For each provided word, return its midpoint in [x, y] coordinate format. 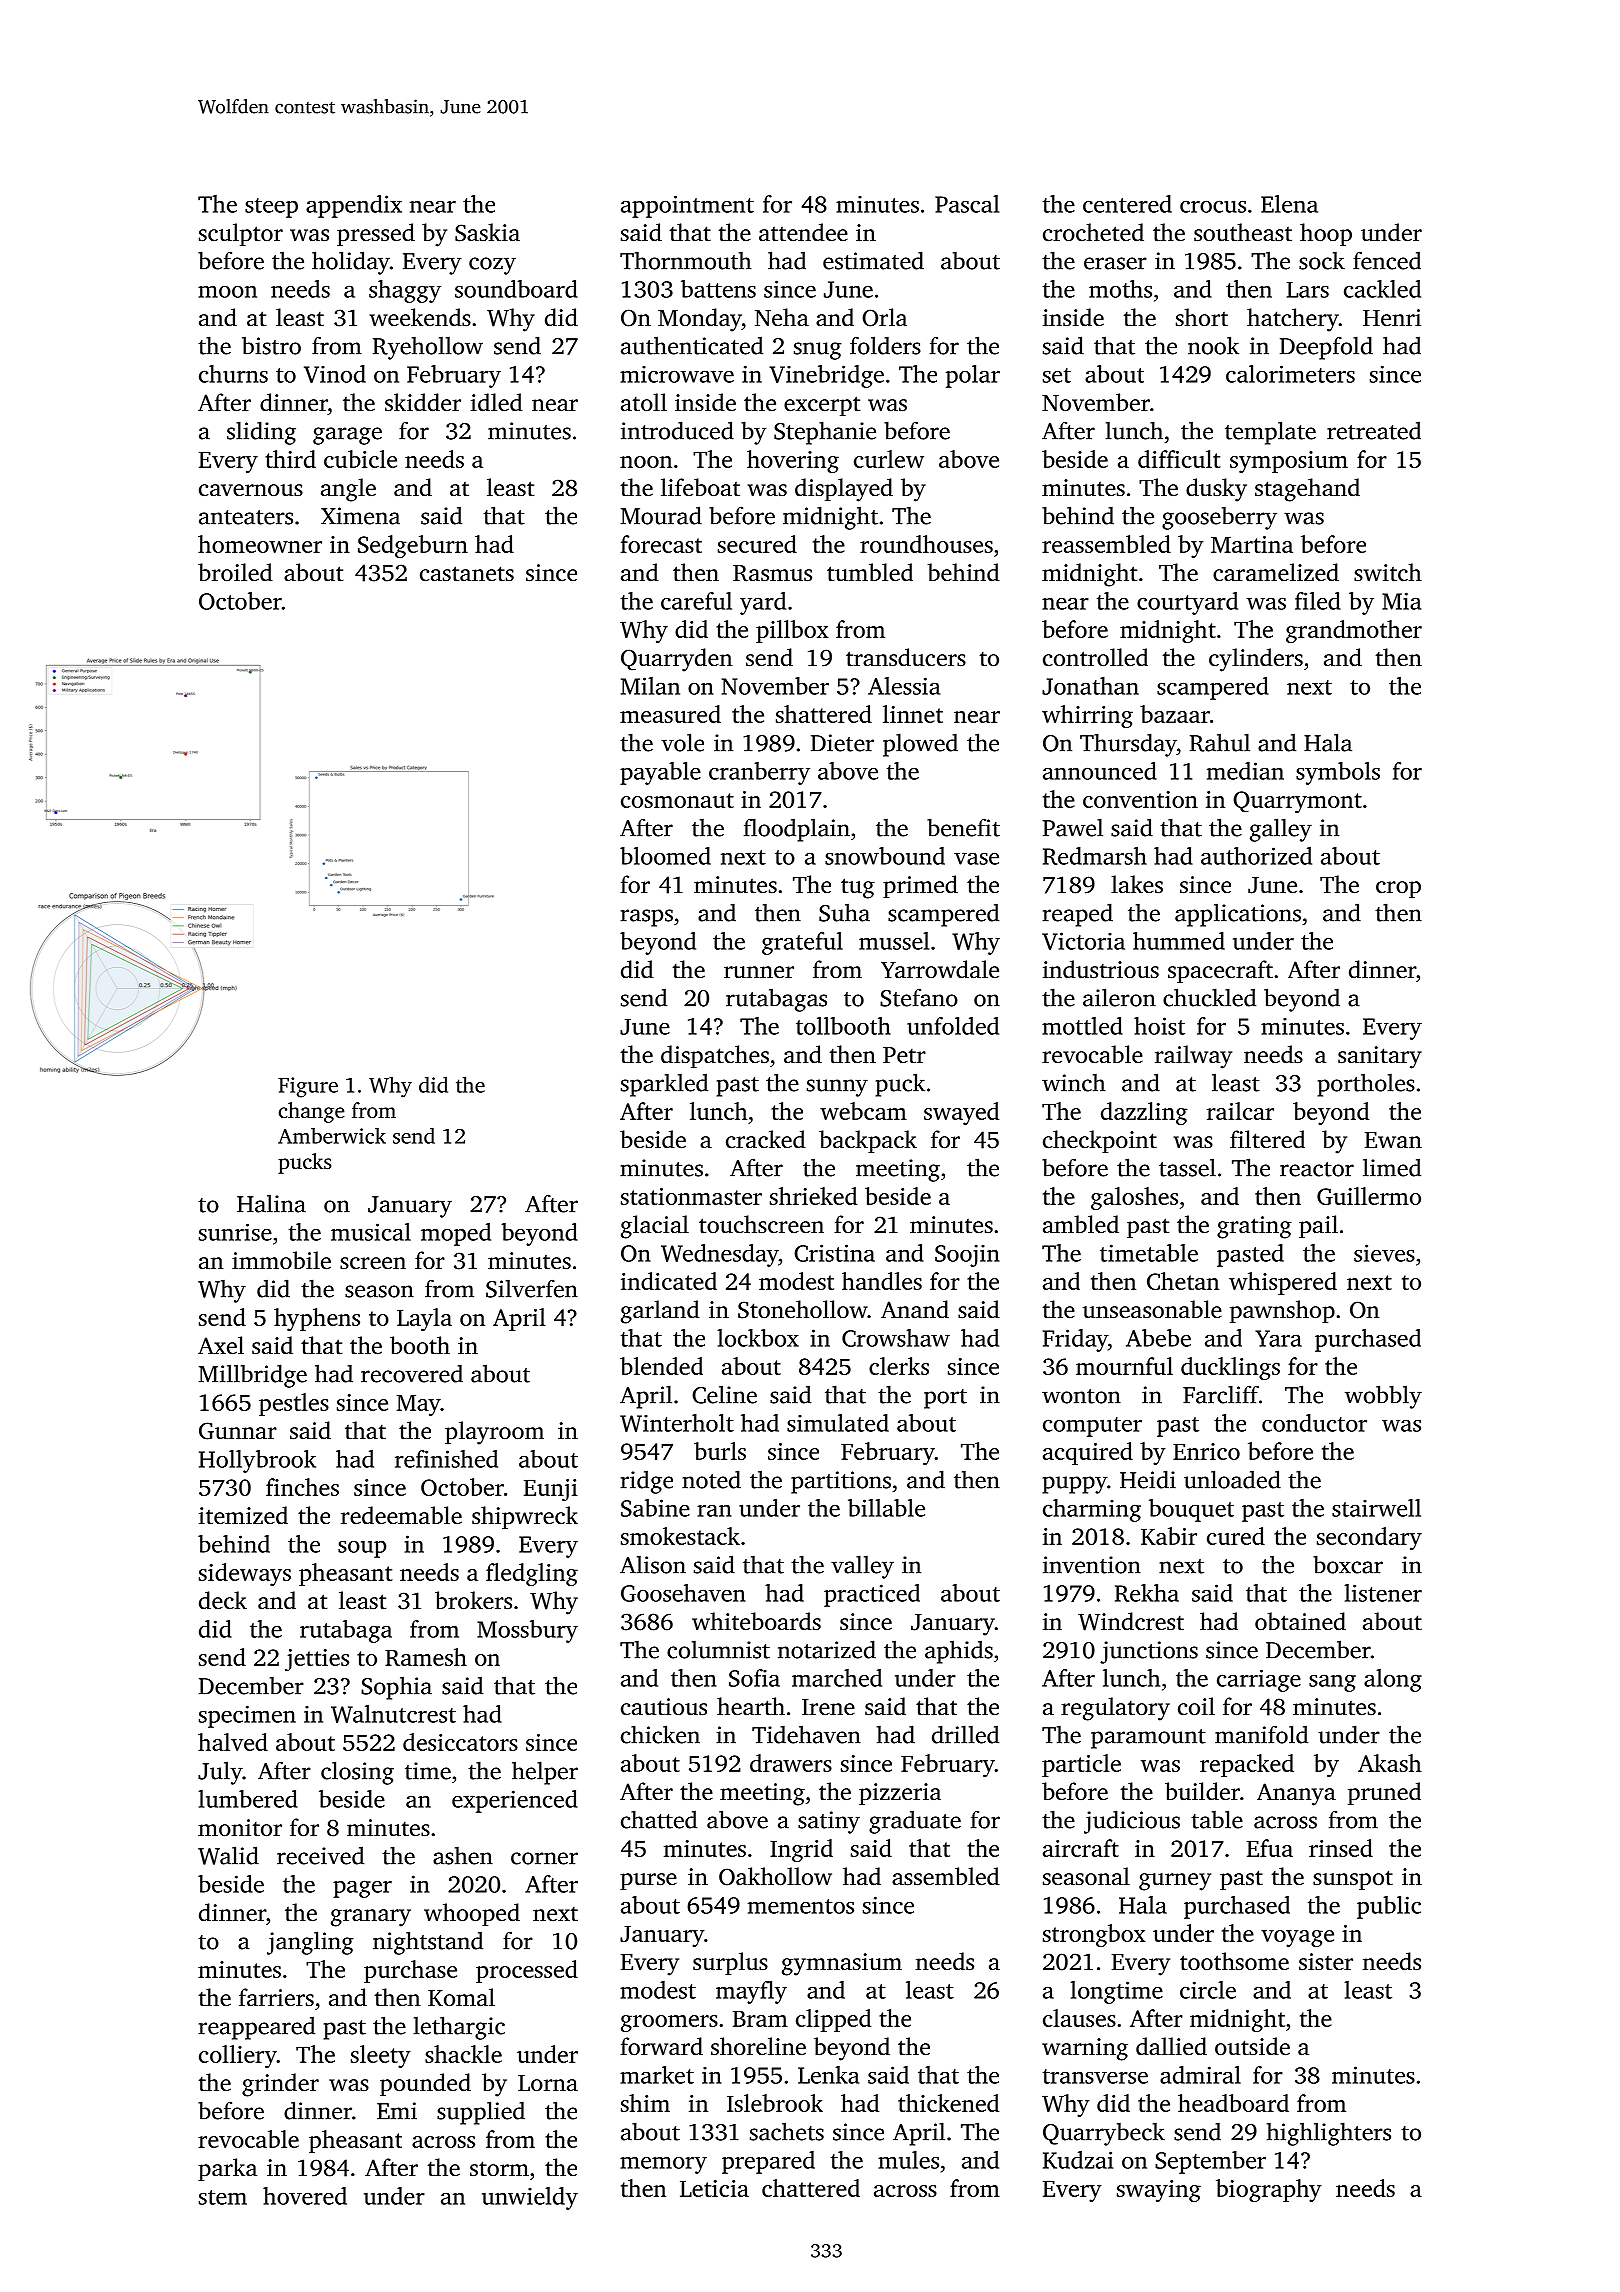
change [312, 1112]
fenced [1387, 261]
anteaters [246, 517]
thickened [948, 2103]
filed [1318, 601]
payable [660, 773]
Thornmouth [686, 261]
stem [223, 2197]
